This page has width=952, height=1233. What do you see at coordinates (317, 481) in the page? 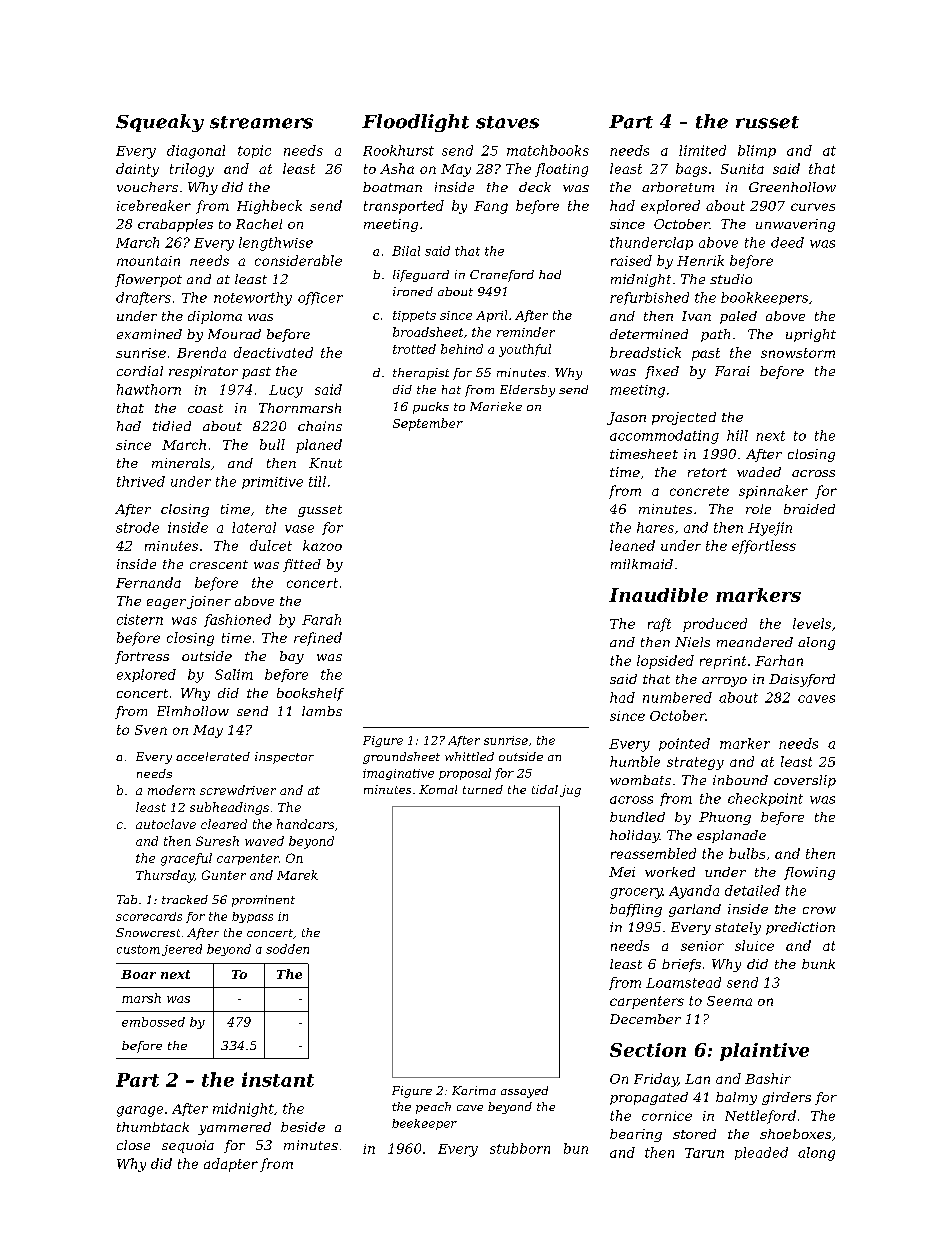
I see `till` at bounding box center [317, 481].
